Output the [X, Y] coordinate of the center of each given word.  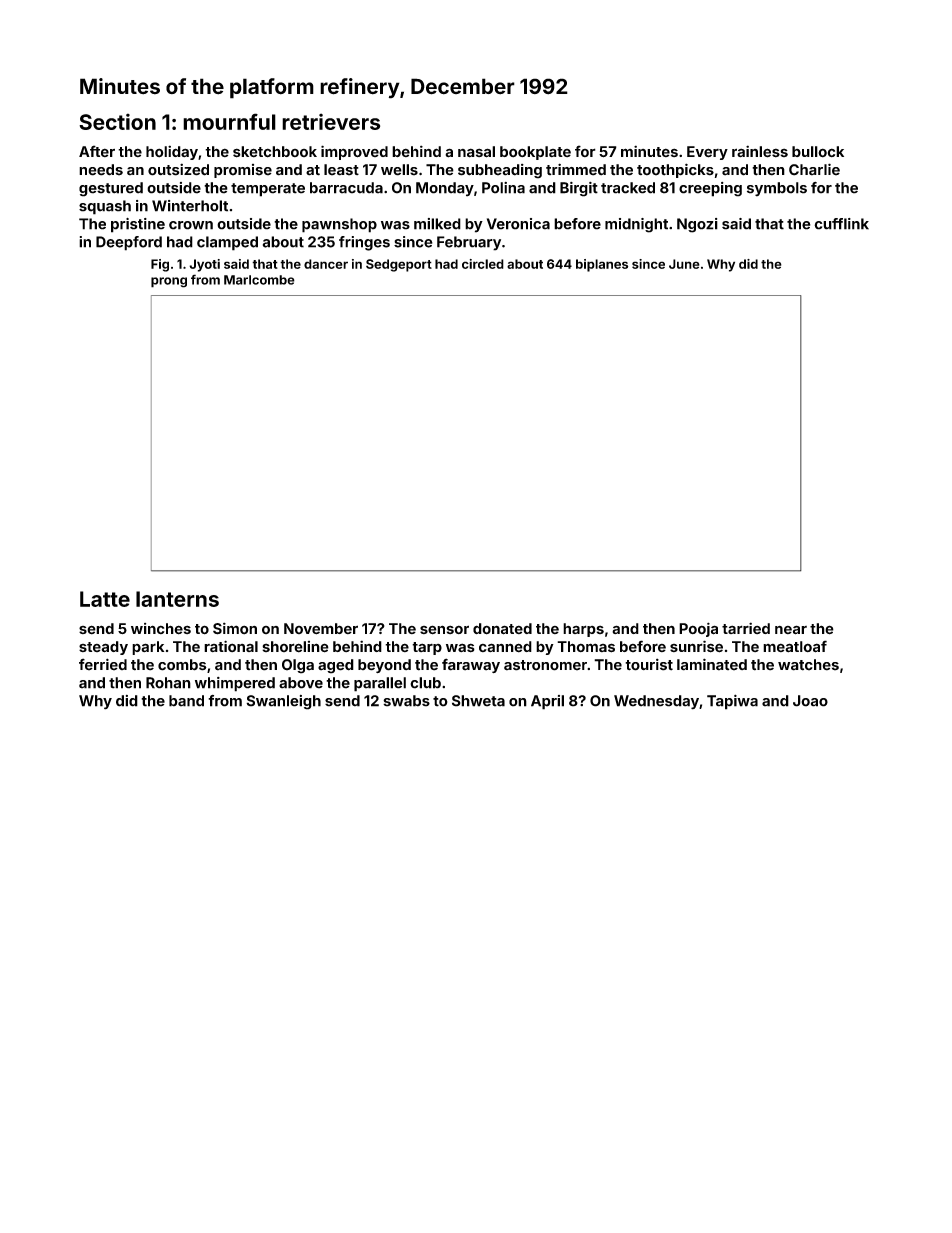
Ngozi [697, 225]
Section [117, 121]
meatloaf [795, 646]
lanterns [177, 599]
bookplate [535, 153]
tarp [427, 648]
